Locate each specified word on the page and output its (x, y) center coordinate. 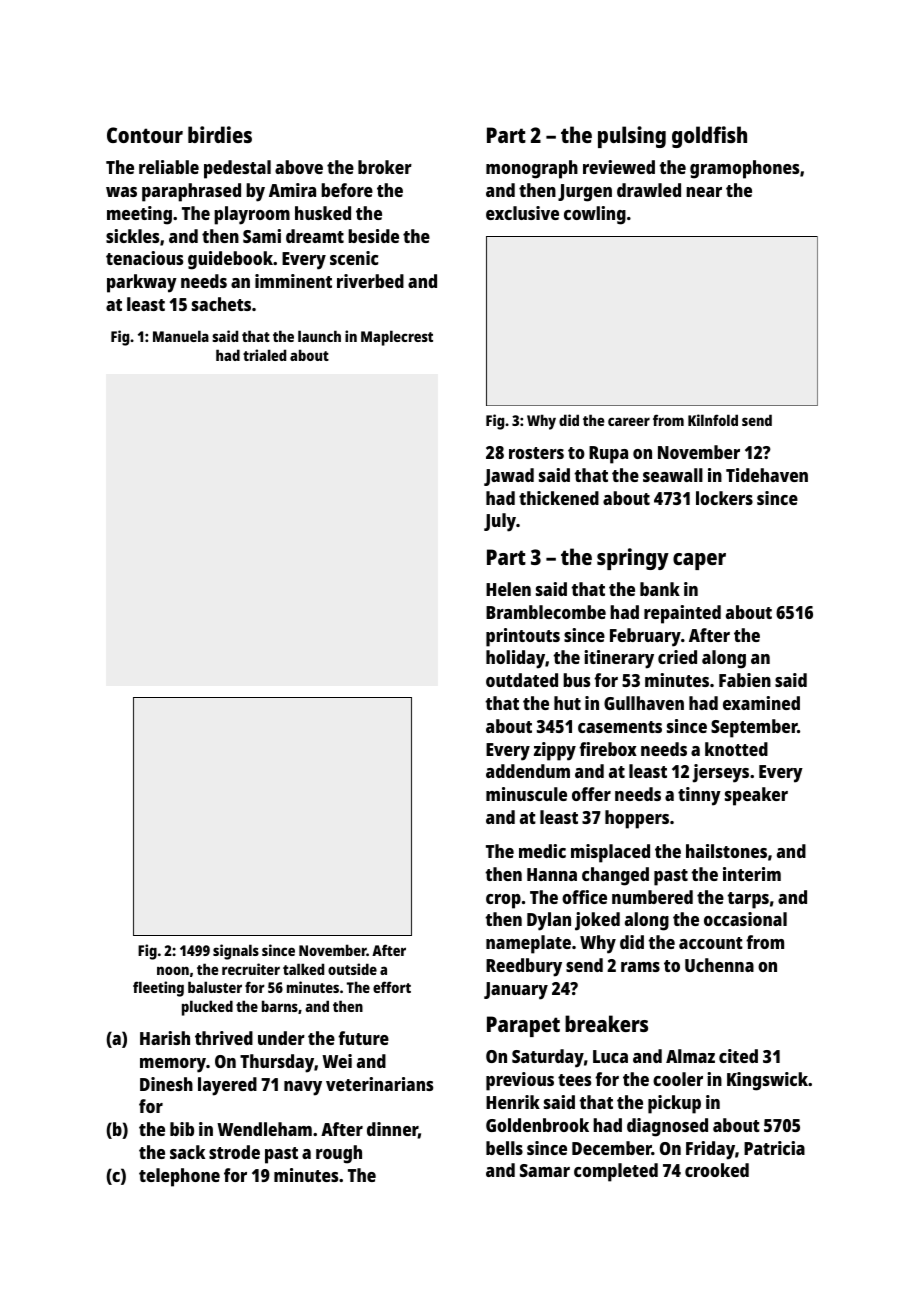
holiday (515, 659)
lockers (724, 498)
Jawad (509, 477)
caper (699, 561)
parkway (142, 283)
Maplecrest (397, 338)
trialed (264, 355)
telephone (179, 1177)
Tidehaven (767, 475)
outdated (522, 680)
